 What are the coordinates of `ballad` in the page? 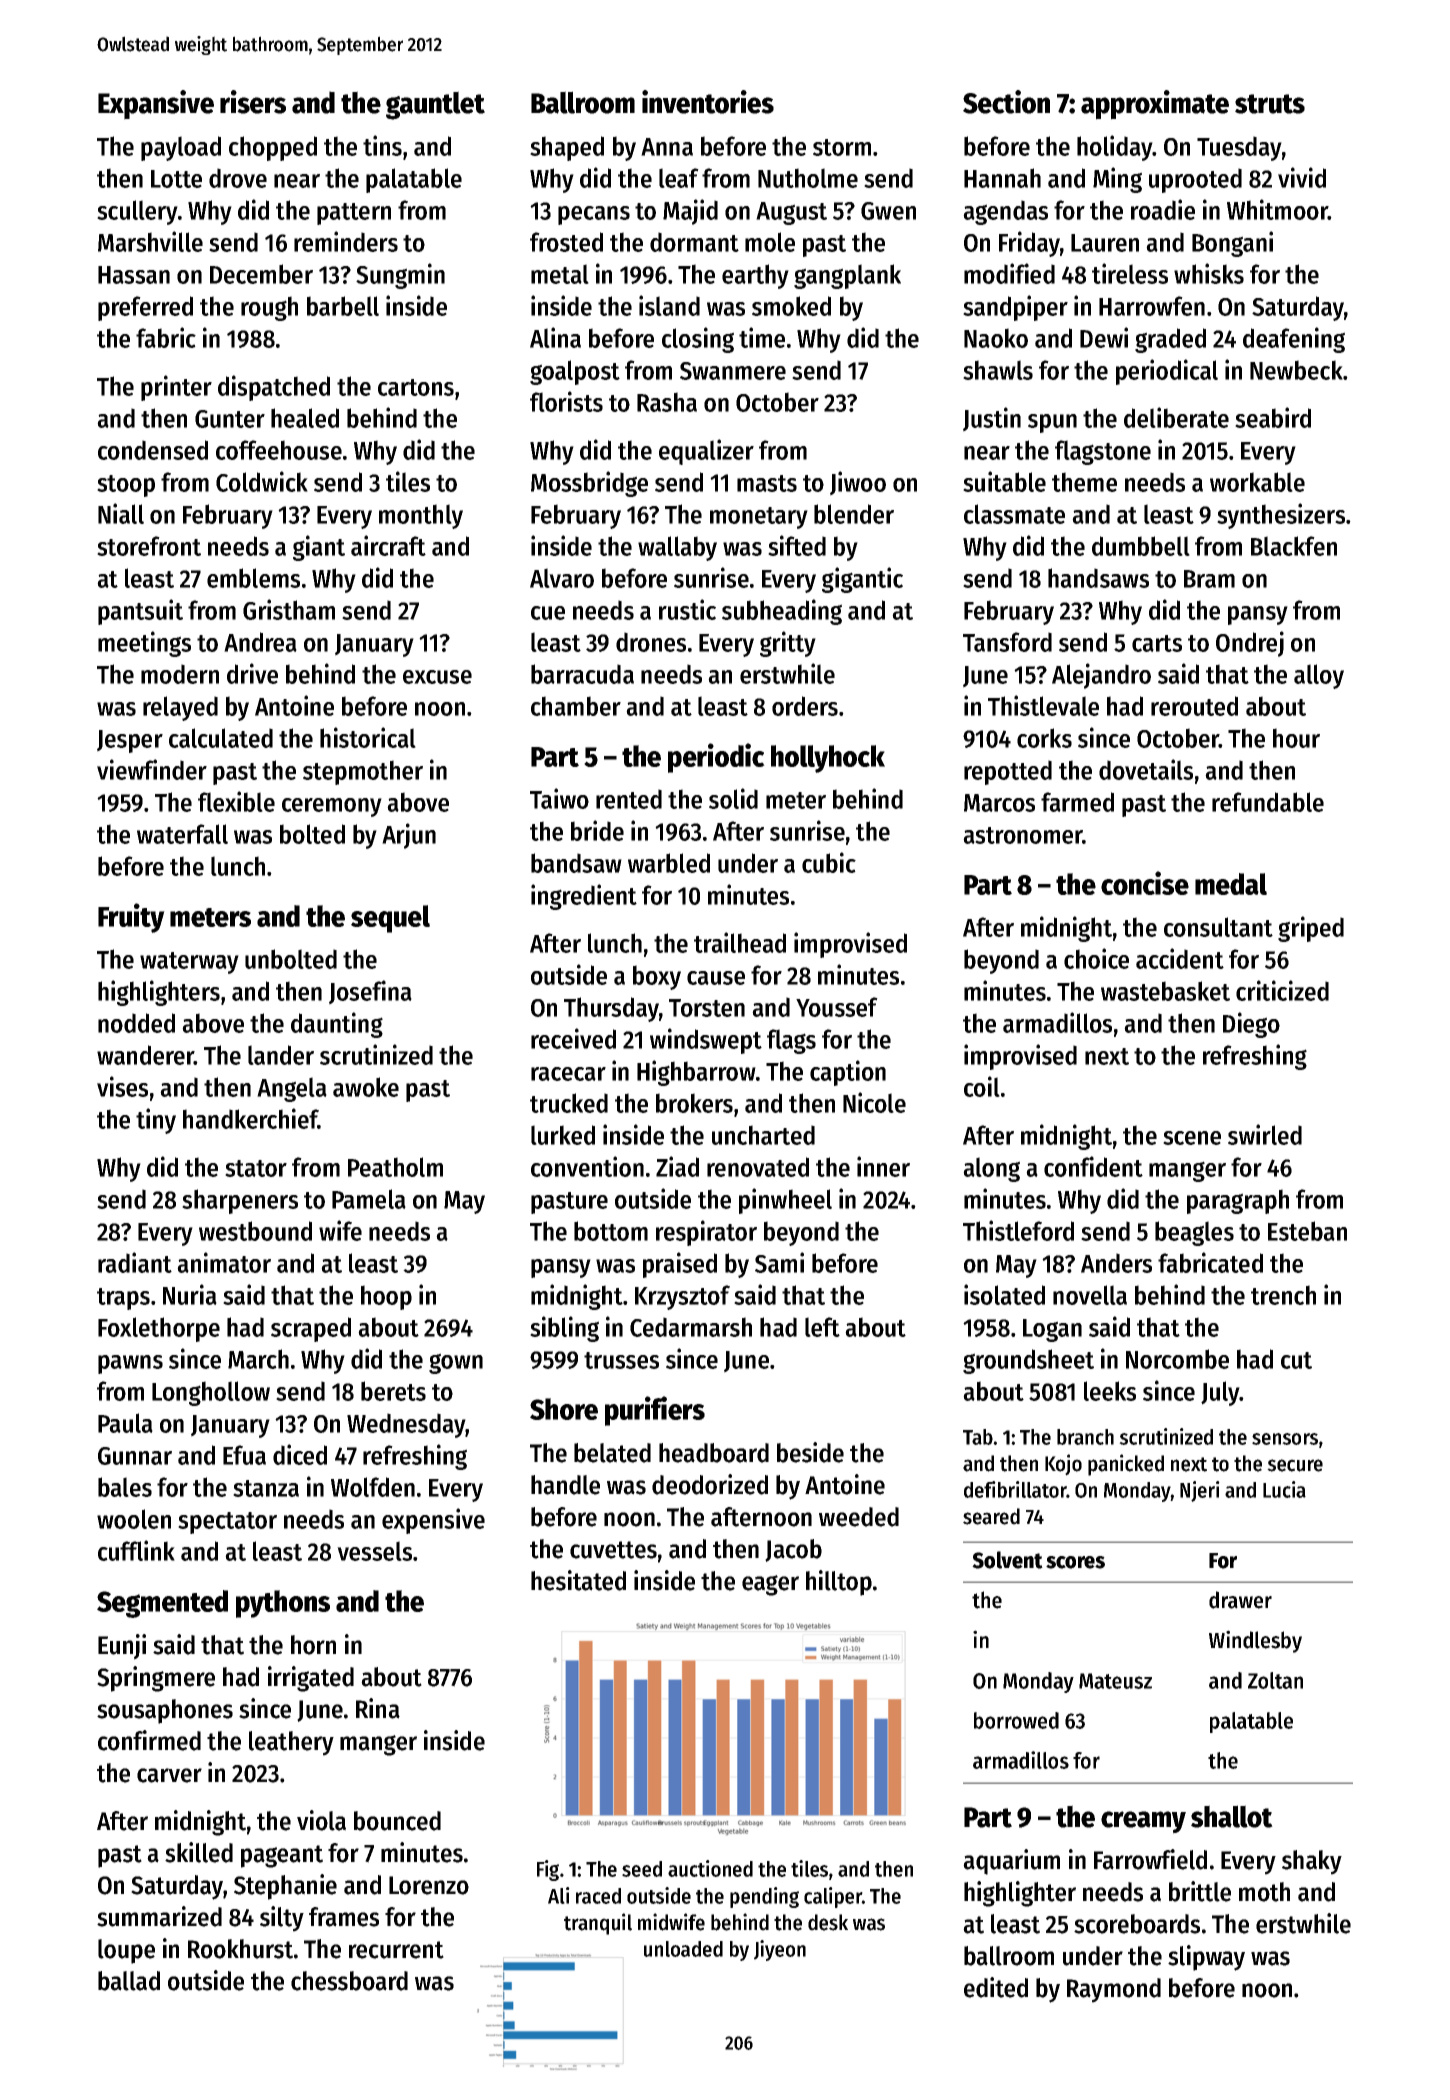 It's located at (129, 1981).
